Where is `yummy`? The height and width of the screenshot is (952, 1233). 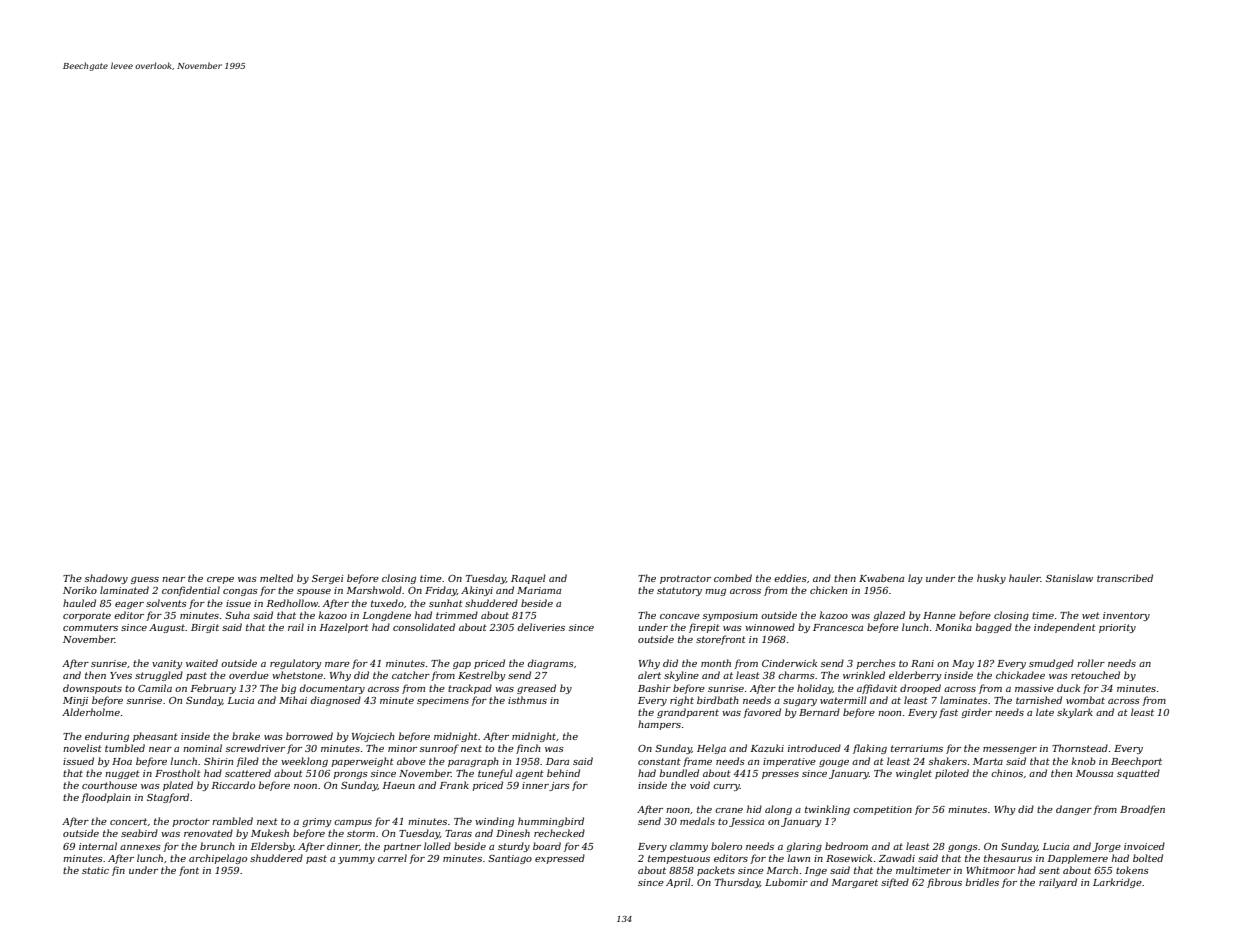
yummy is located at coordinates (356, 860).
